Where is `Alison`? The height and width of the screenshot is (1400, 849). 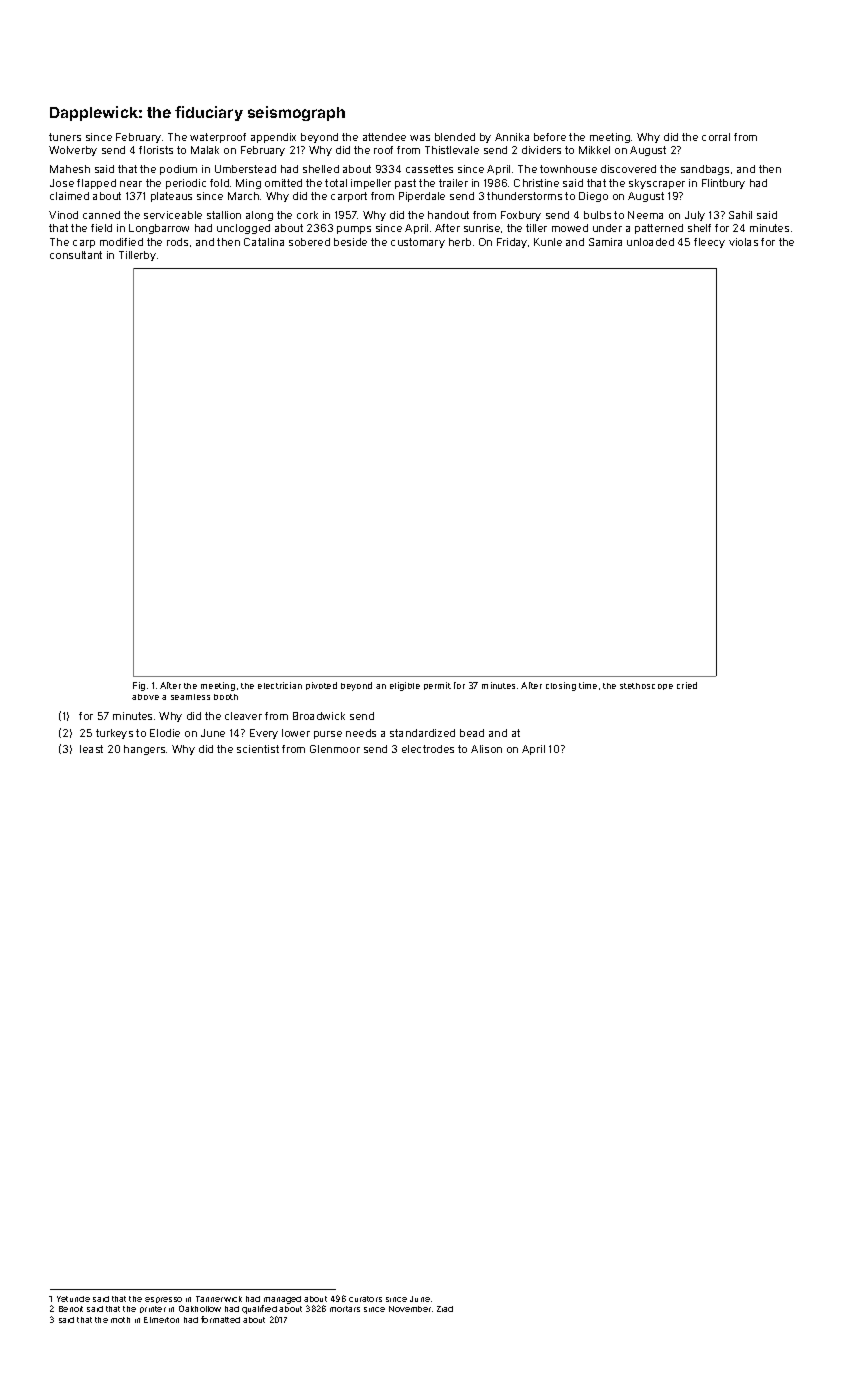 Alison is located at coordinates (486, 749).
